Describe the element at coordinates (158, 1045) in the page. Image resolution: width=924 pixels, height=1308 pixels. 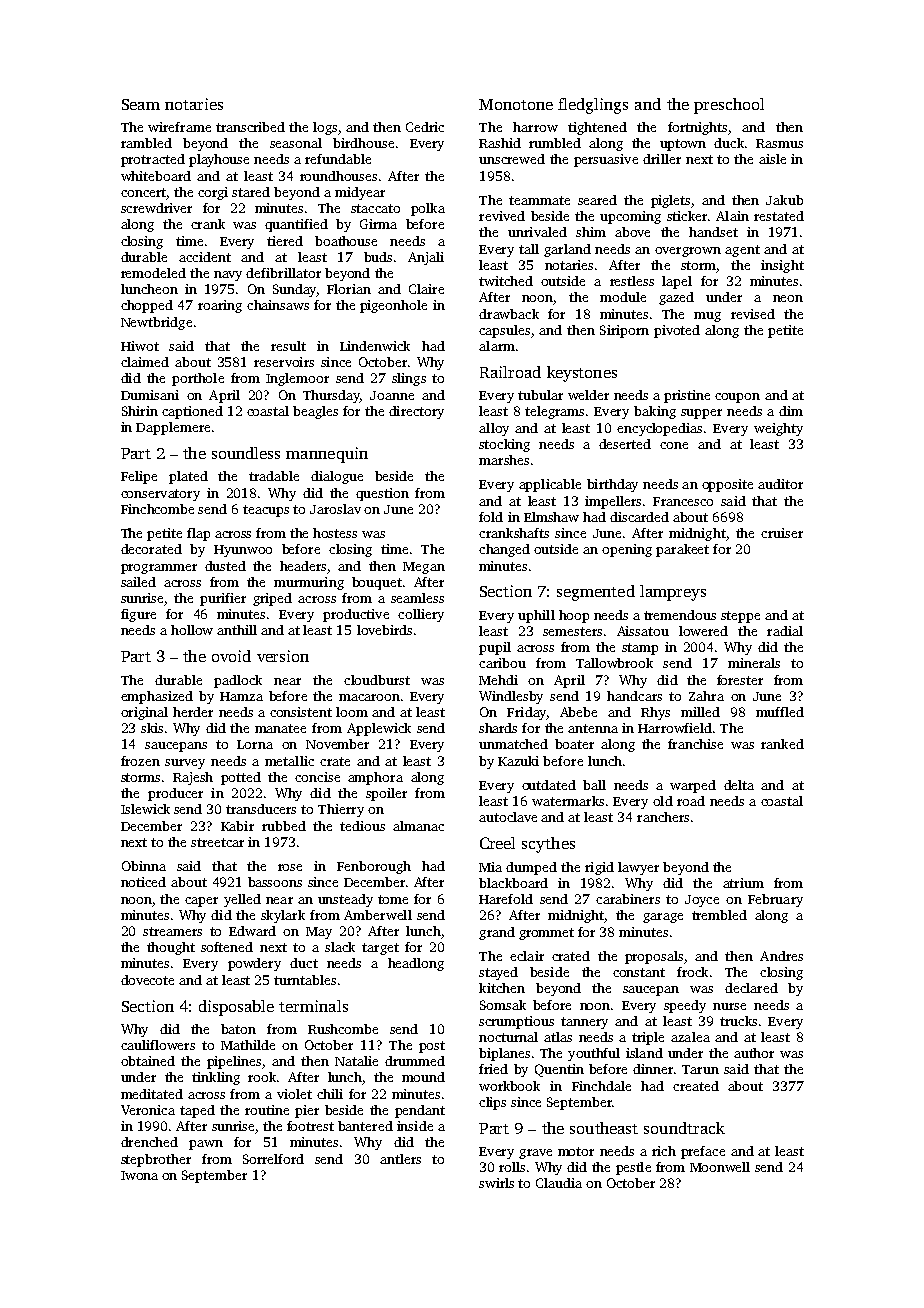
I see `cauliflowers` at that location.
